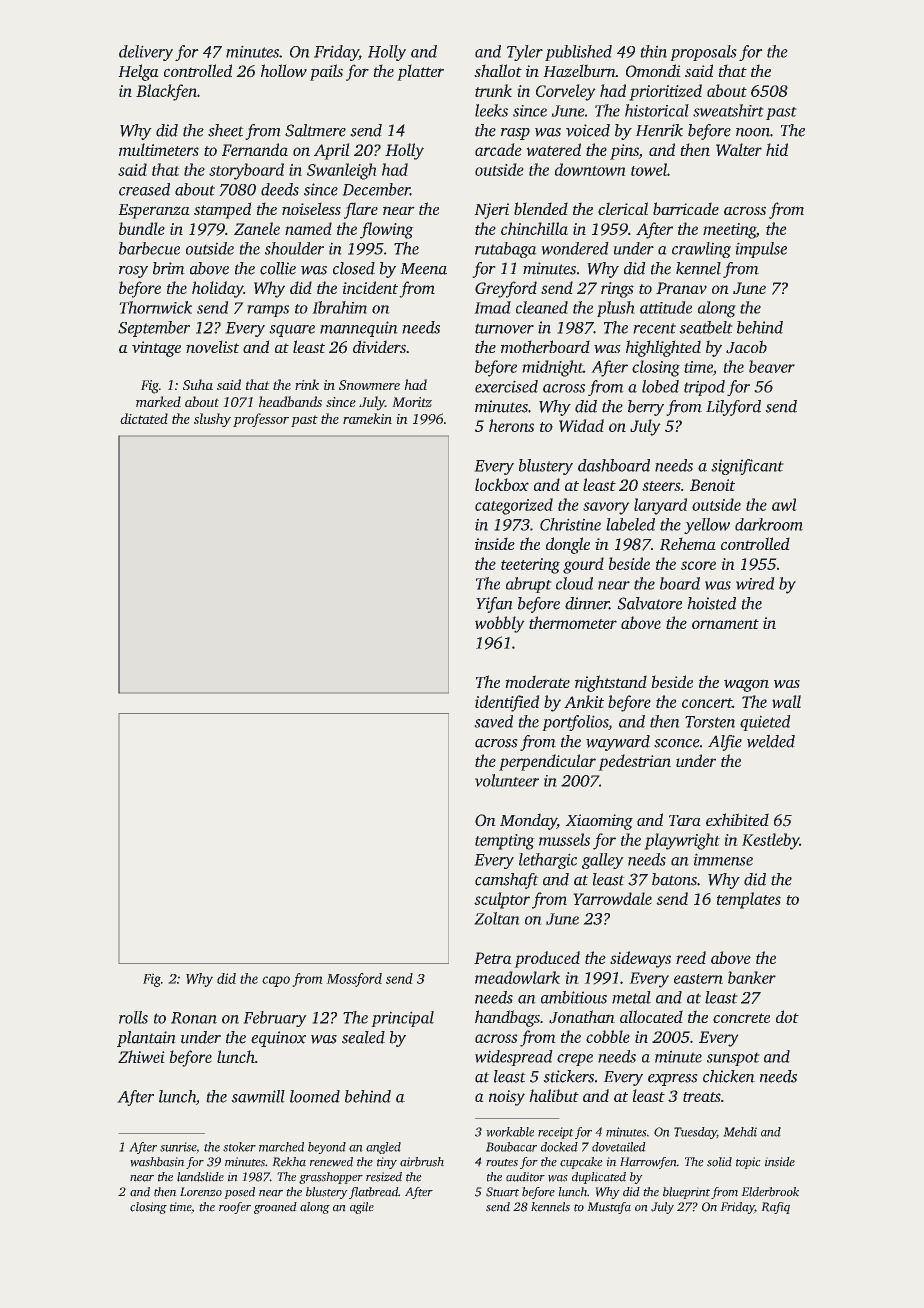 This screenshot has width=924, height=1308. What do you see at coordinates (493, 721) in the screenshot?
I see `saved` at bounding box center [493, 721].
